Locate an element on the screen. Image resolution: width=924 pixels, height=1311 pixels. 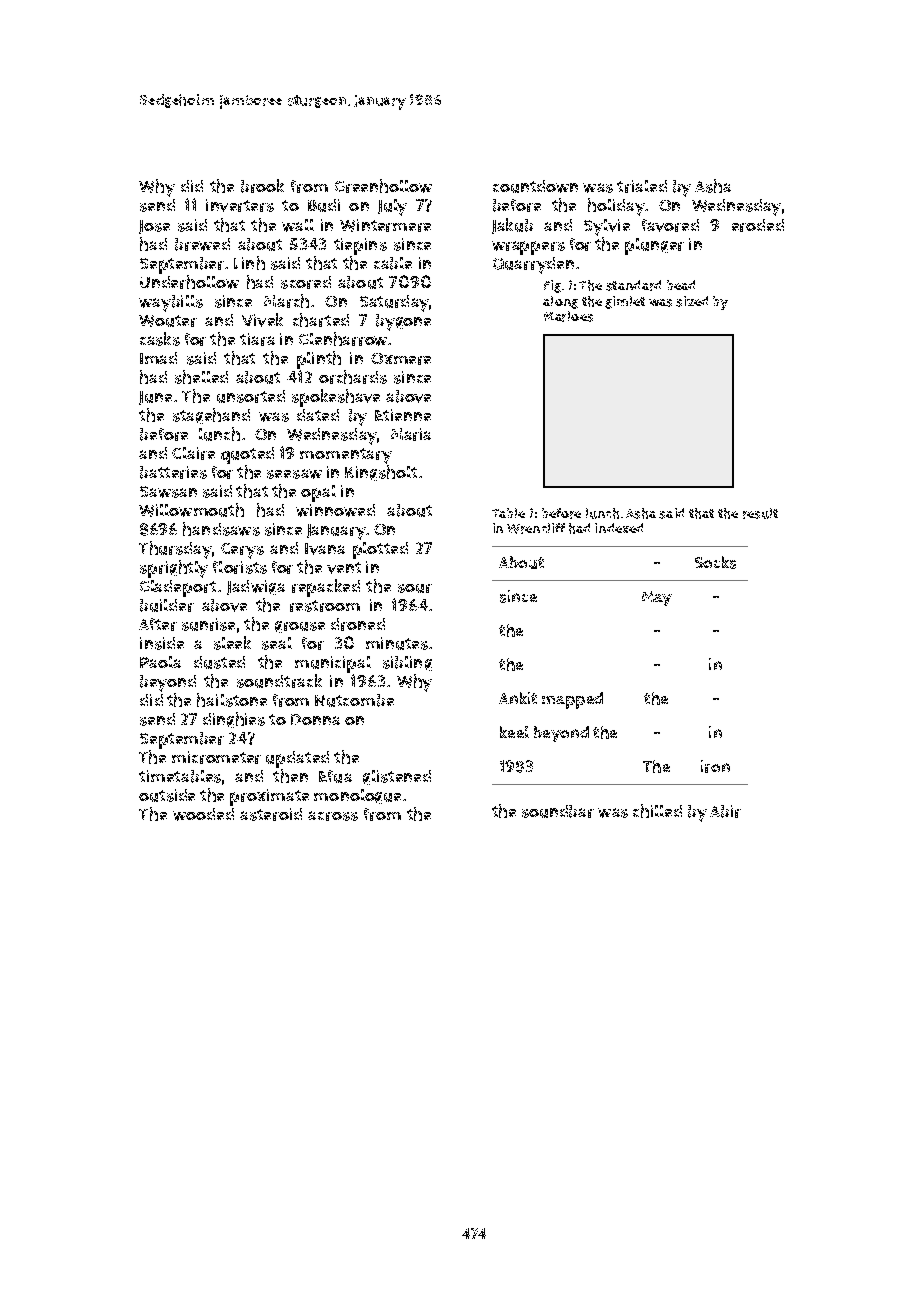
iron is located at coordinates (715, 766).
